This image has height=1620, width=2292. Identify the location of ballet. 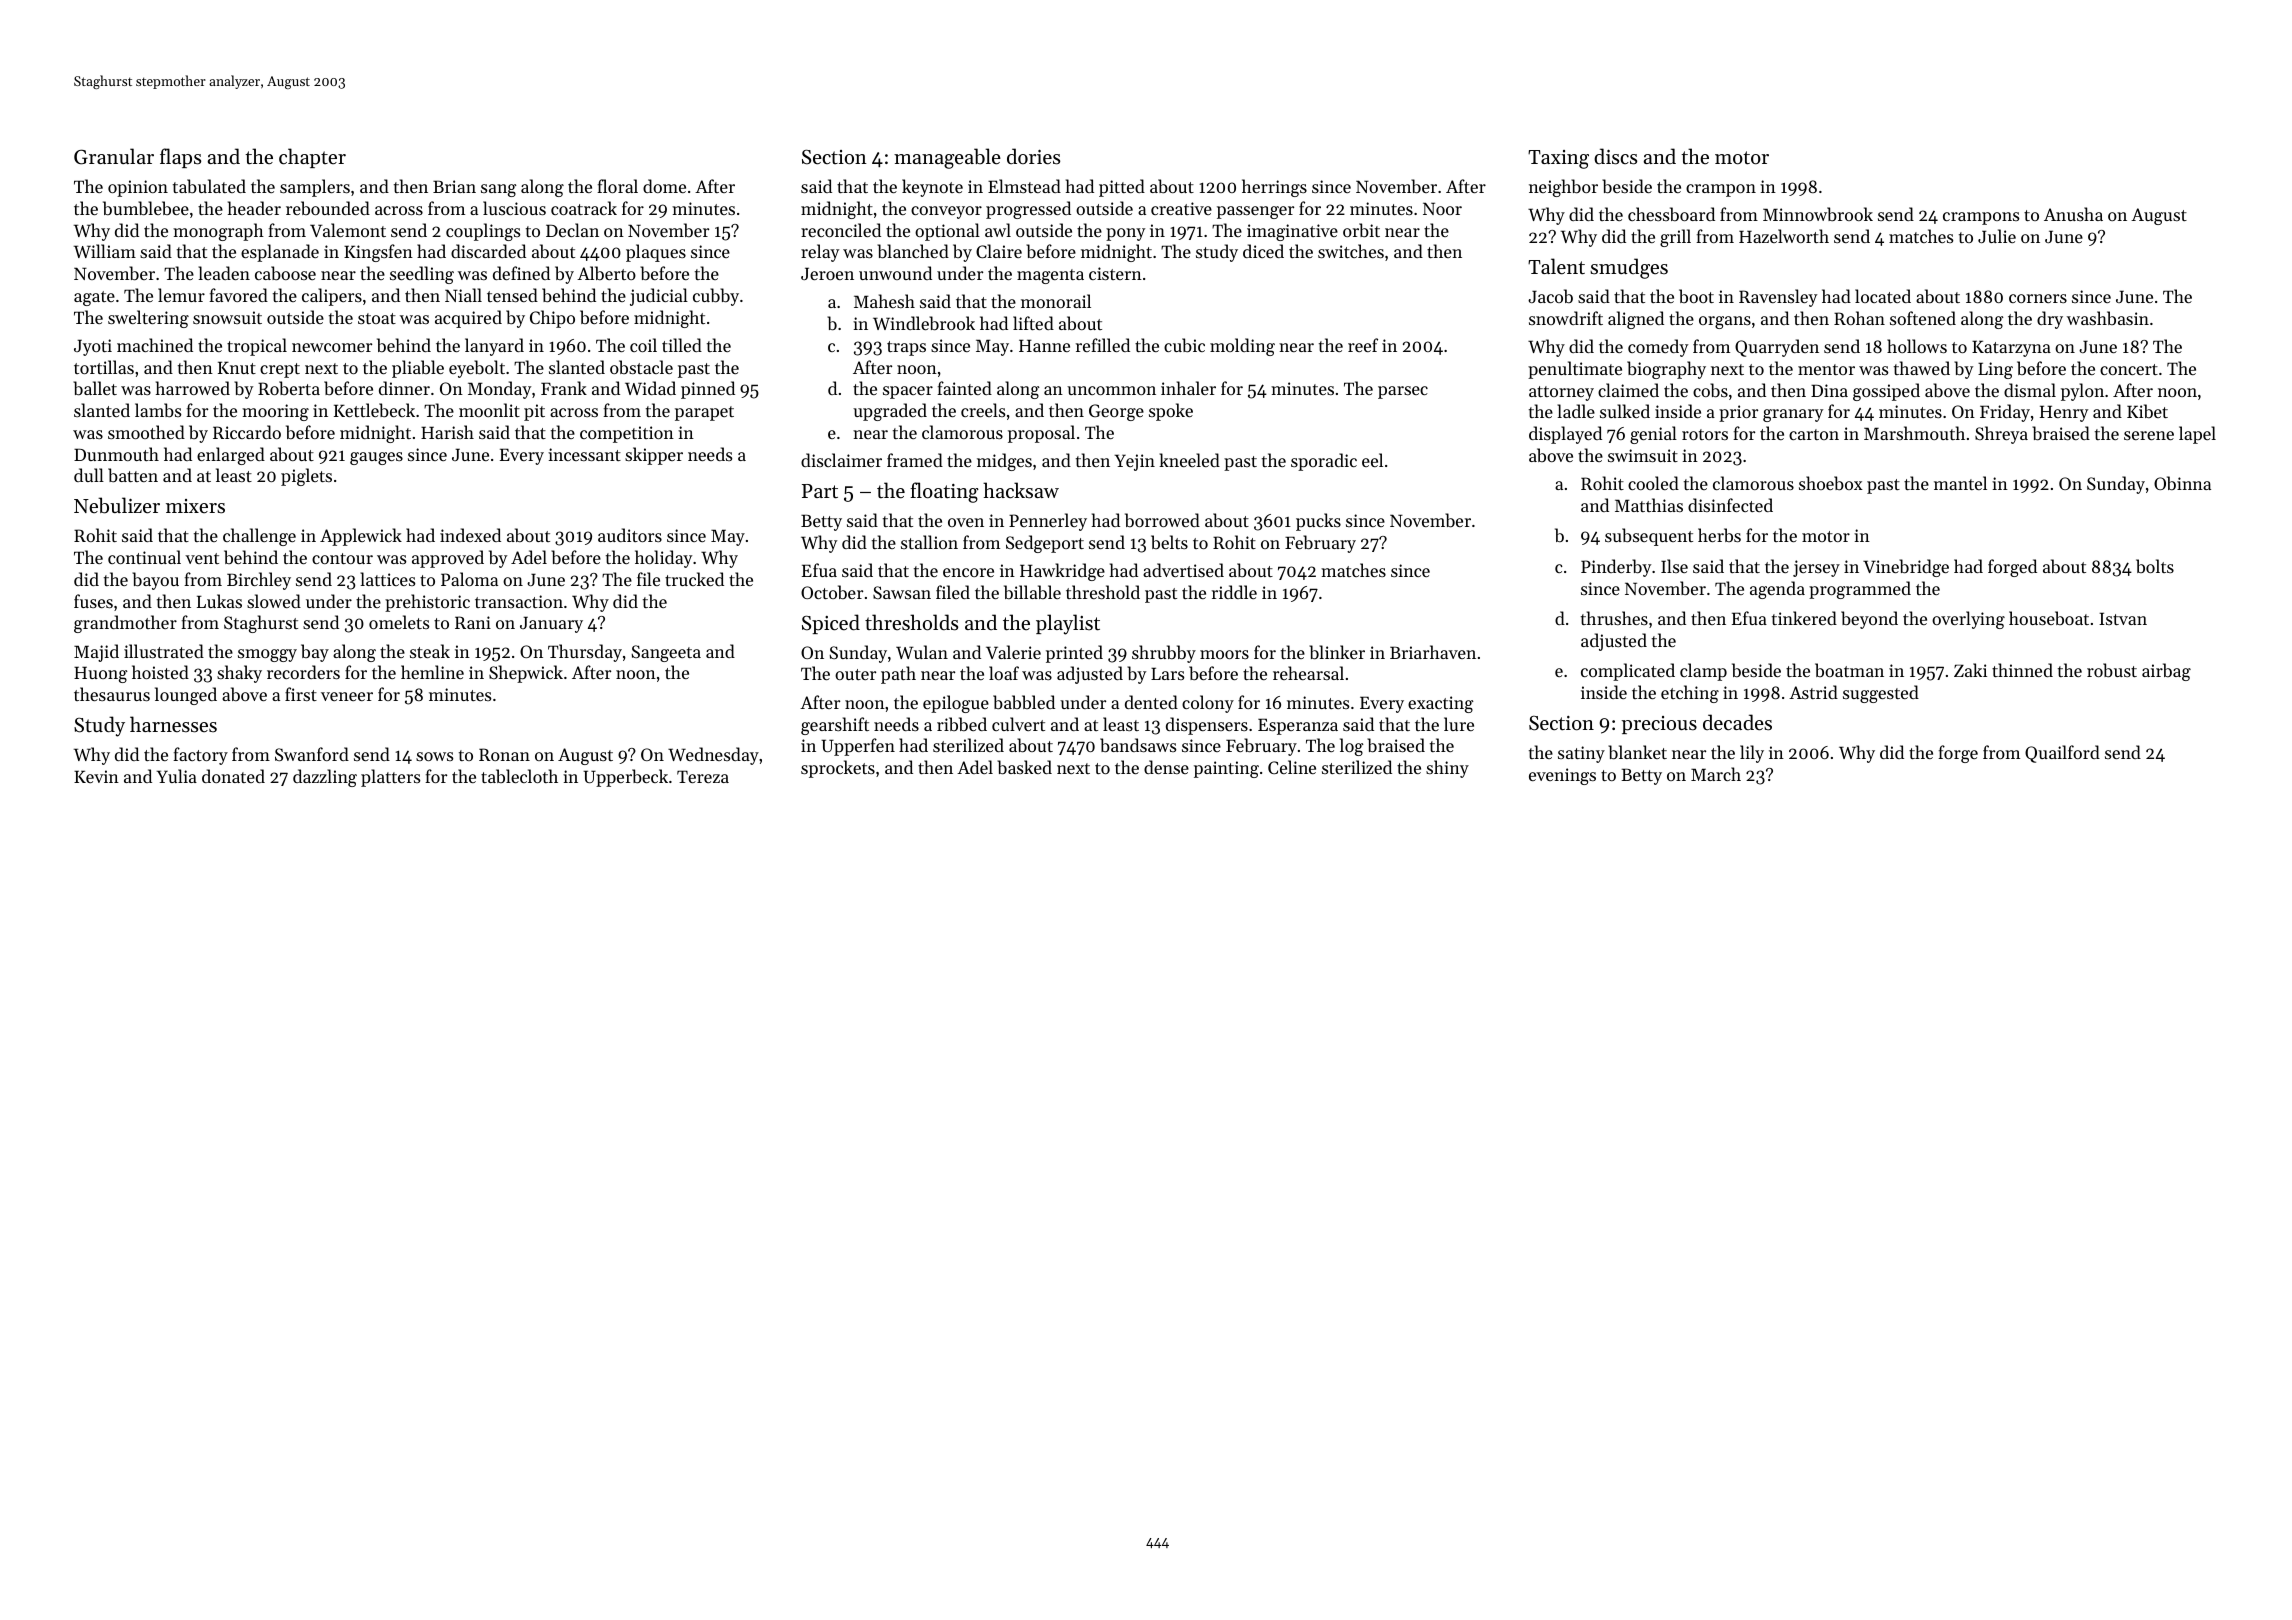
(95, 388).
